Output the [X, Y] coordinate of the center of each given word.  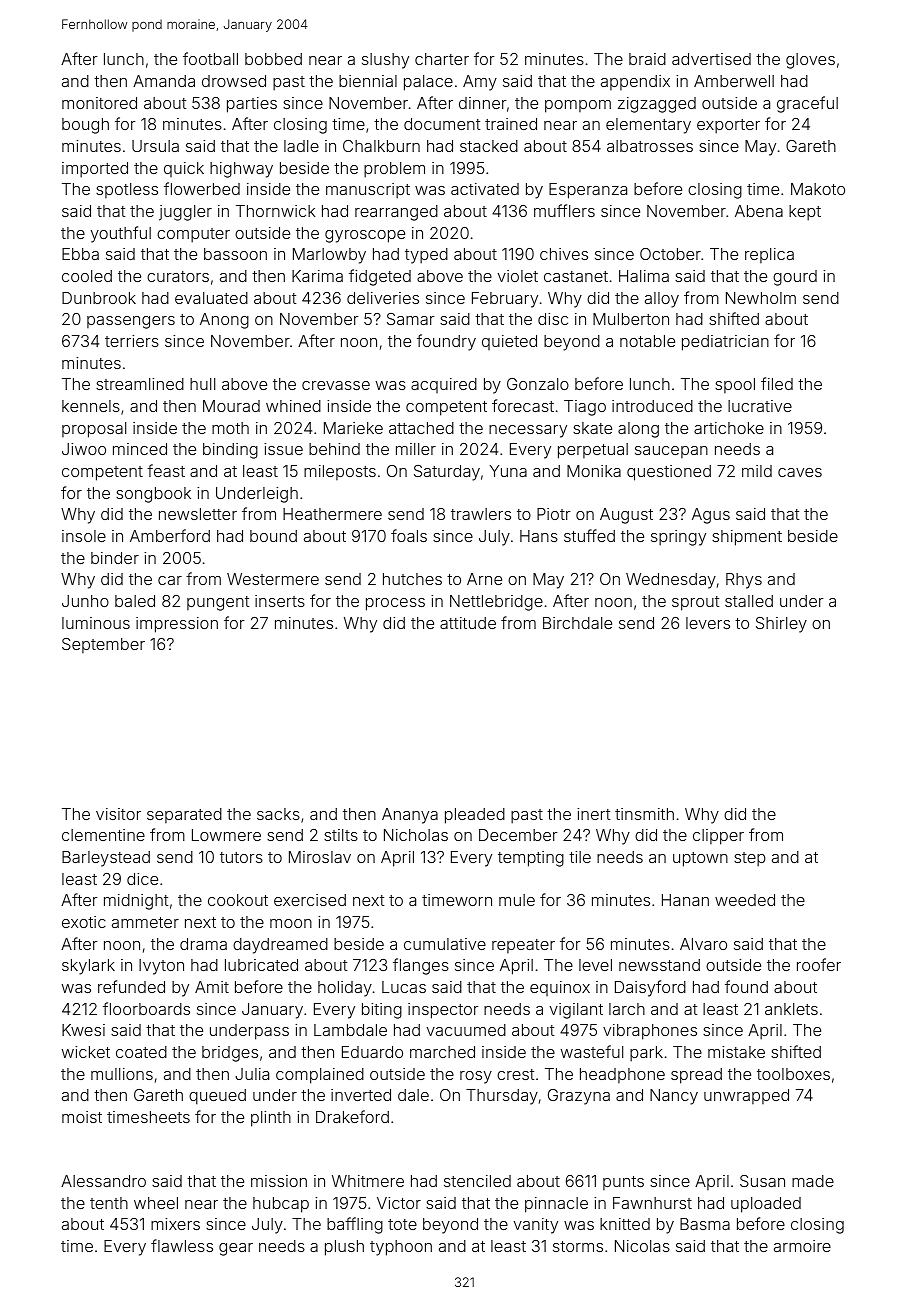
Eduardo [372, 1052]
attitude [468, 623]
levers [708, 623]
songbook [153, 495]
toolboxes [793, 1074]
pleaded [475, 816]
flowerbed [202, 188]
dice [142, 879]
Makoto [818, 189]
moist [82, 1117]
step [750, 859]
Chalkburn [381, 146]
